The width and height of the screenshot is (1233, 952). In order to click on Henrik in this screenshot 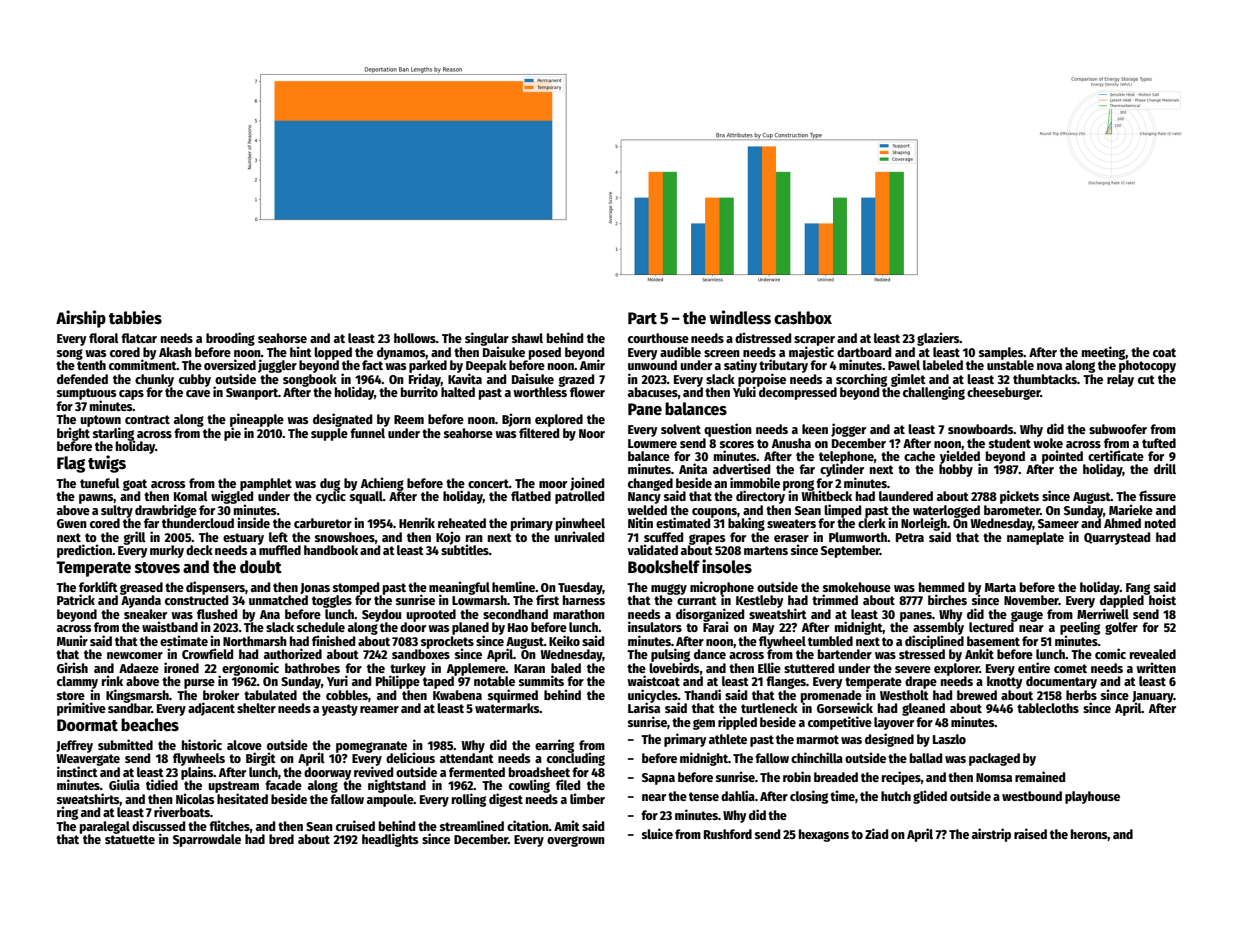, I will do `click(417, 522)`.
